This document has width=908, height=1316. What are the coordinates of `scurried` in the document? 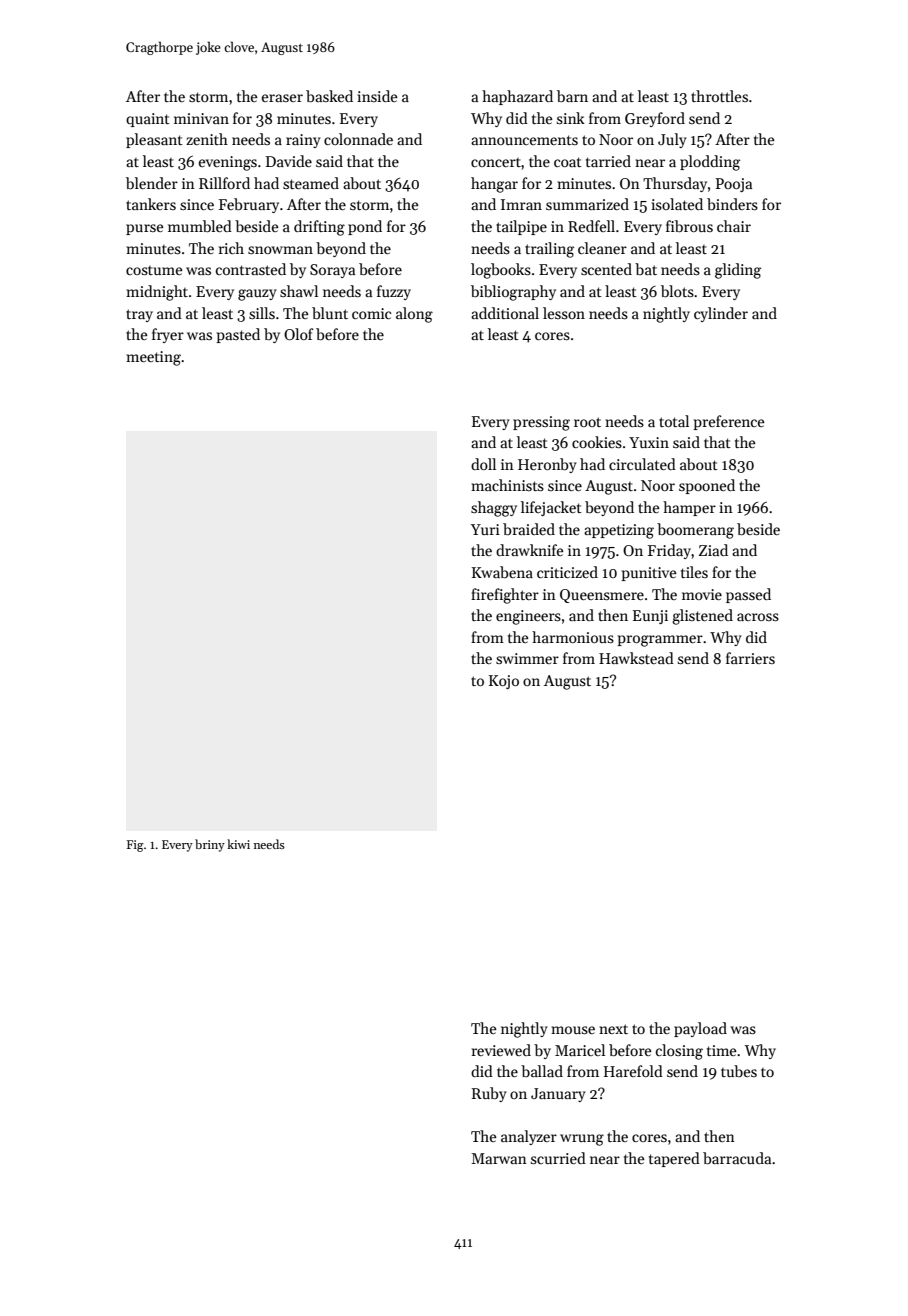 It's located at (558, 1158).
